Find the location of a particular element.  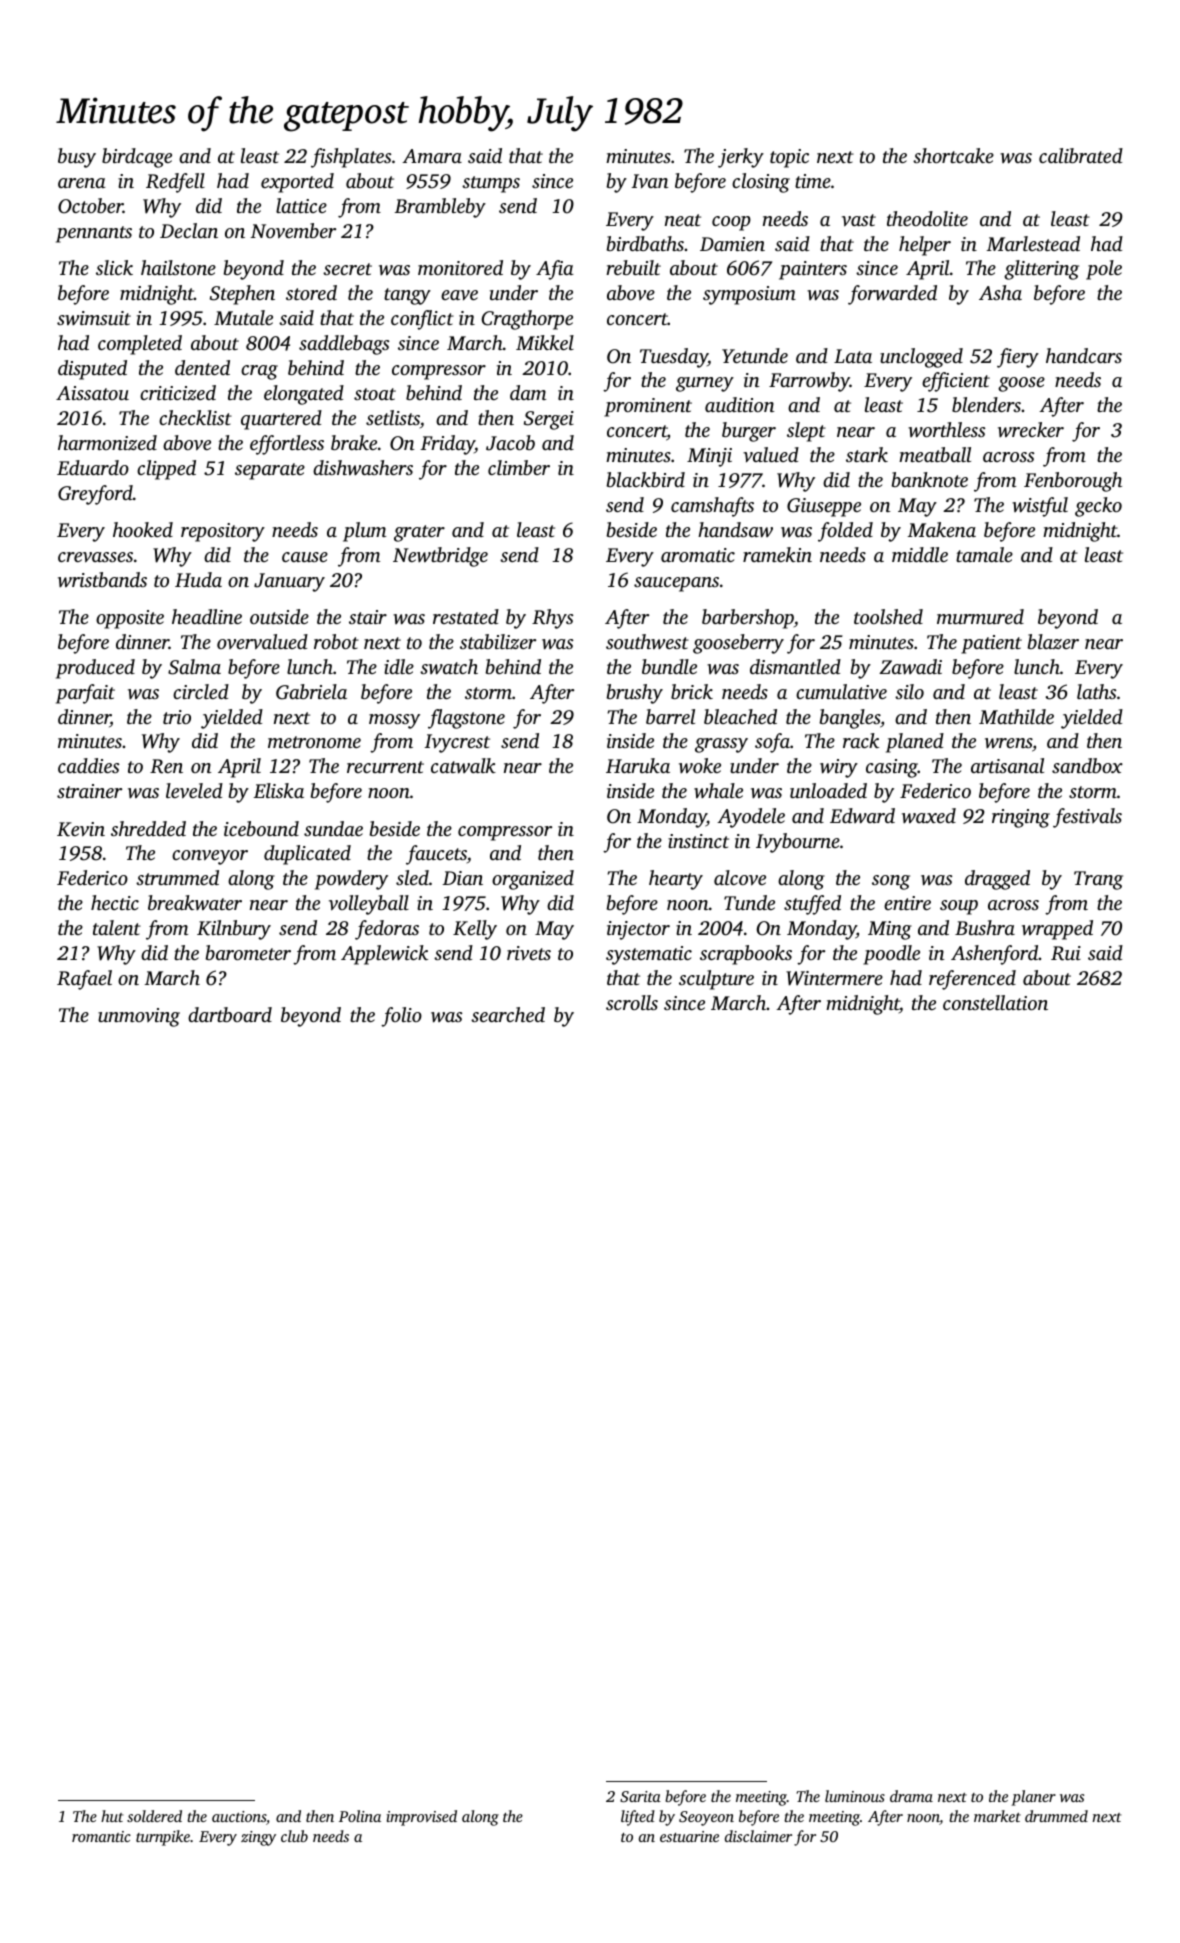

catwalk is located at coordinates (463, 766).
